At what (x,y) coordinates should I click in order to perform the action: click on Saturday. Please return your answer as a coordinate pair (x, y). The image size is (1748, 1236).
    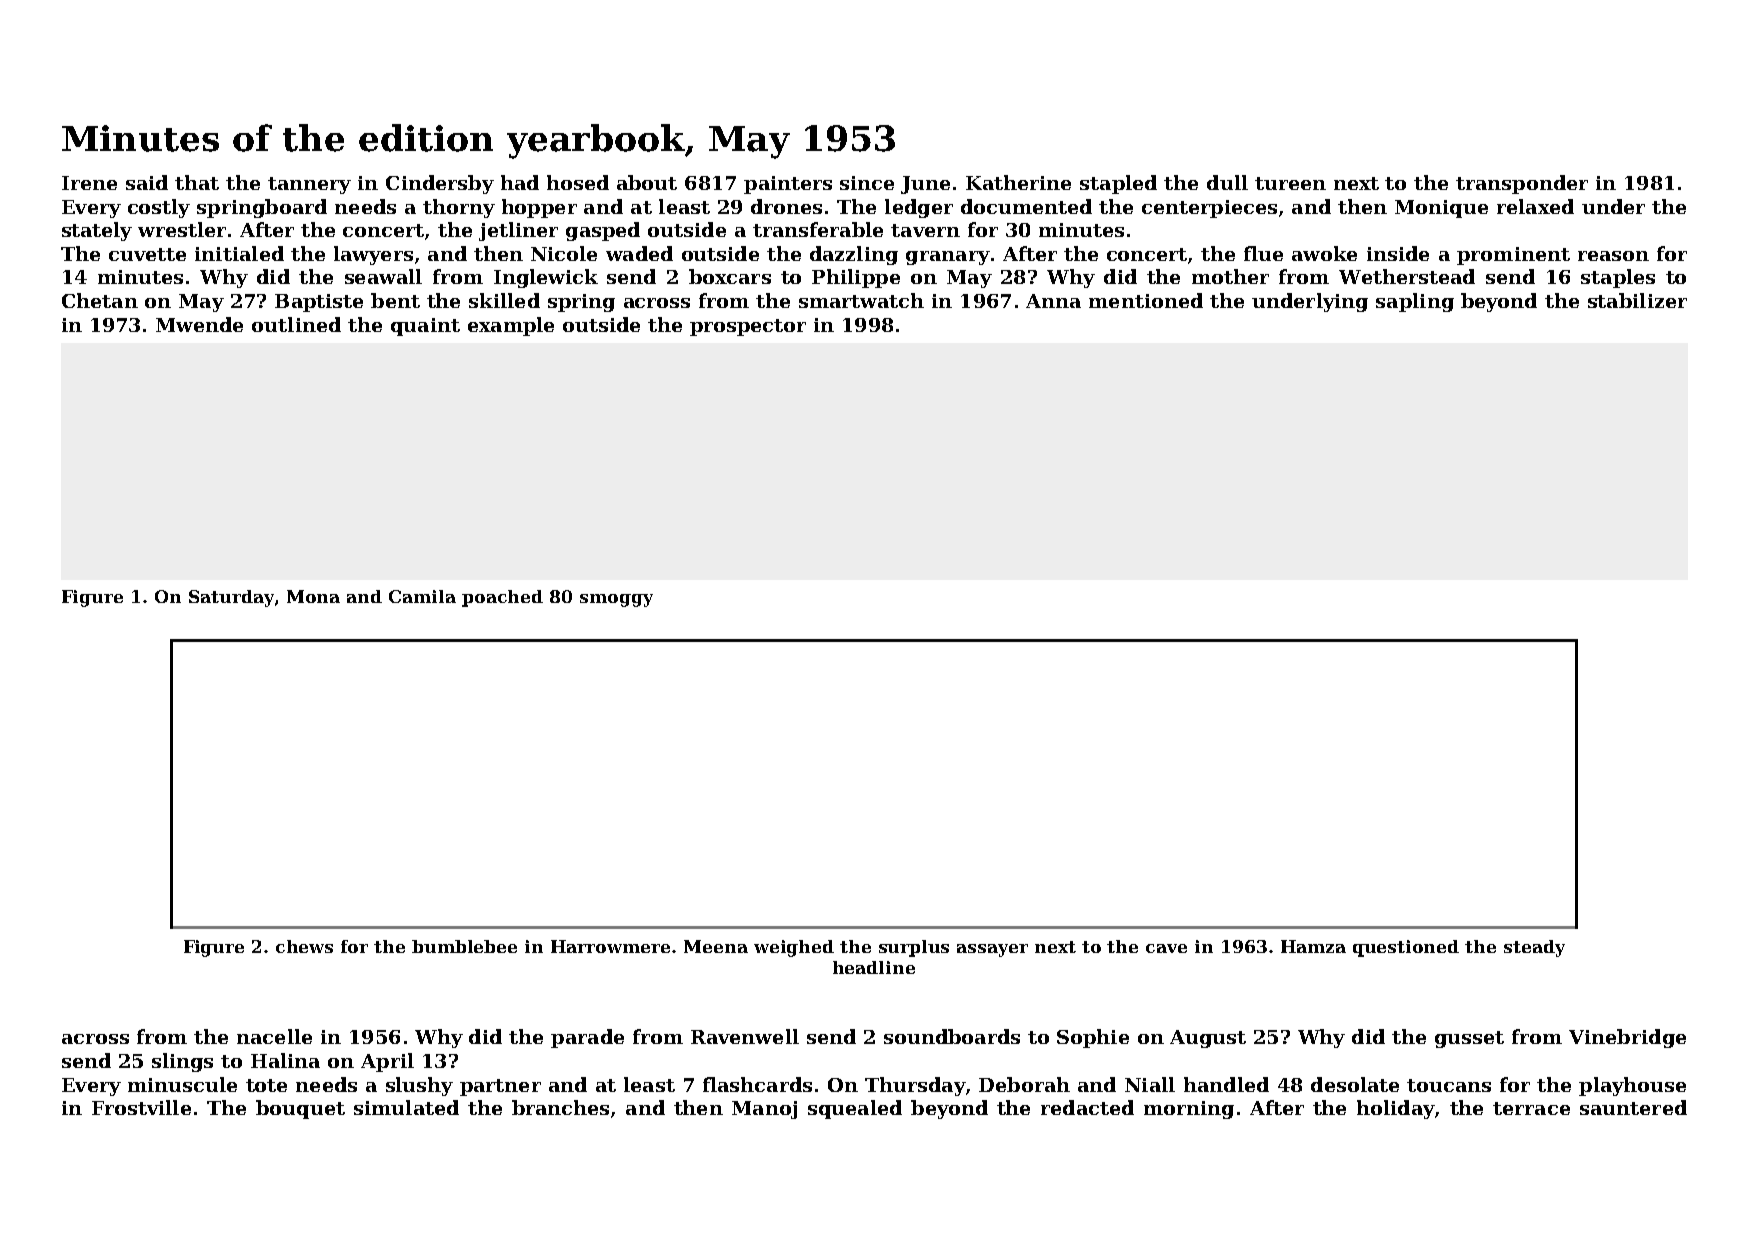
    Looking at the image, I should click on (231, 598).
